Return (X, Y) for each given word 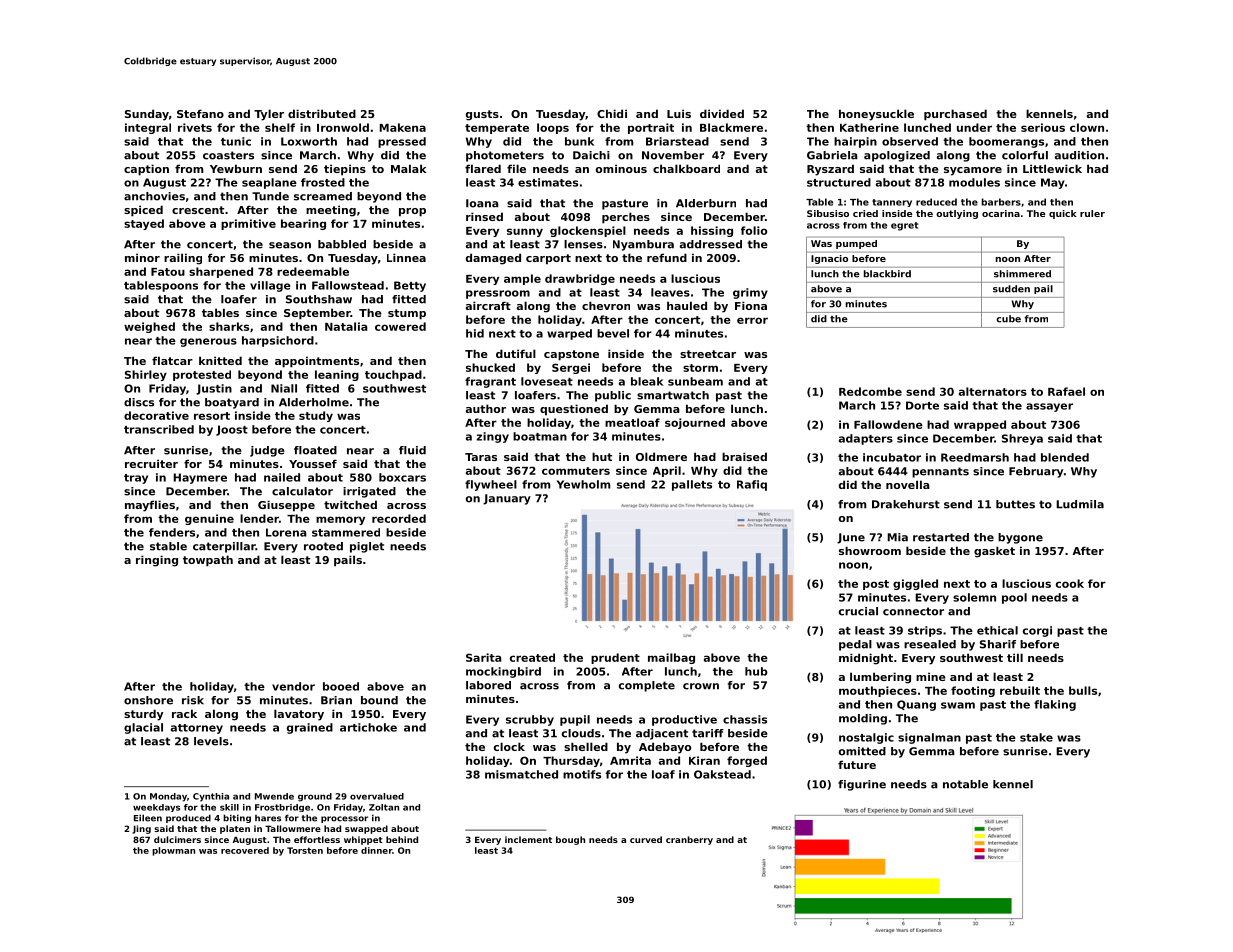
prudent (615, 658)
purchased (955, 115)
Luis (679, 113)
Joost (232, 430)
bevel (613, 333)
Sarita (484, 657)
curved (646, 839)
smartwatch (673, 395)
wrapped (980, 425)
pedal (855, 645)
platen (235, 829)
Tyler (269, 115)
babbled (342, 244)
